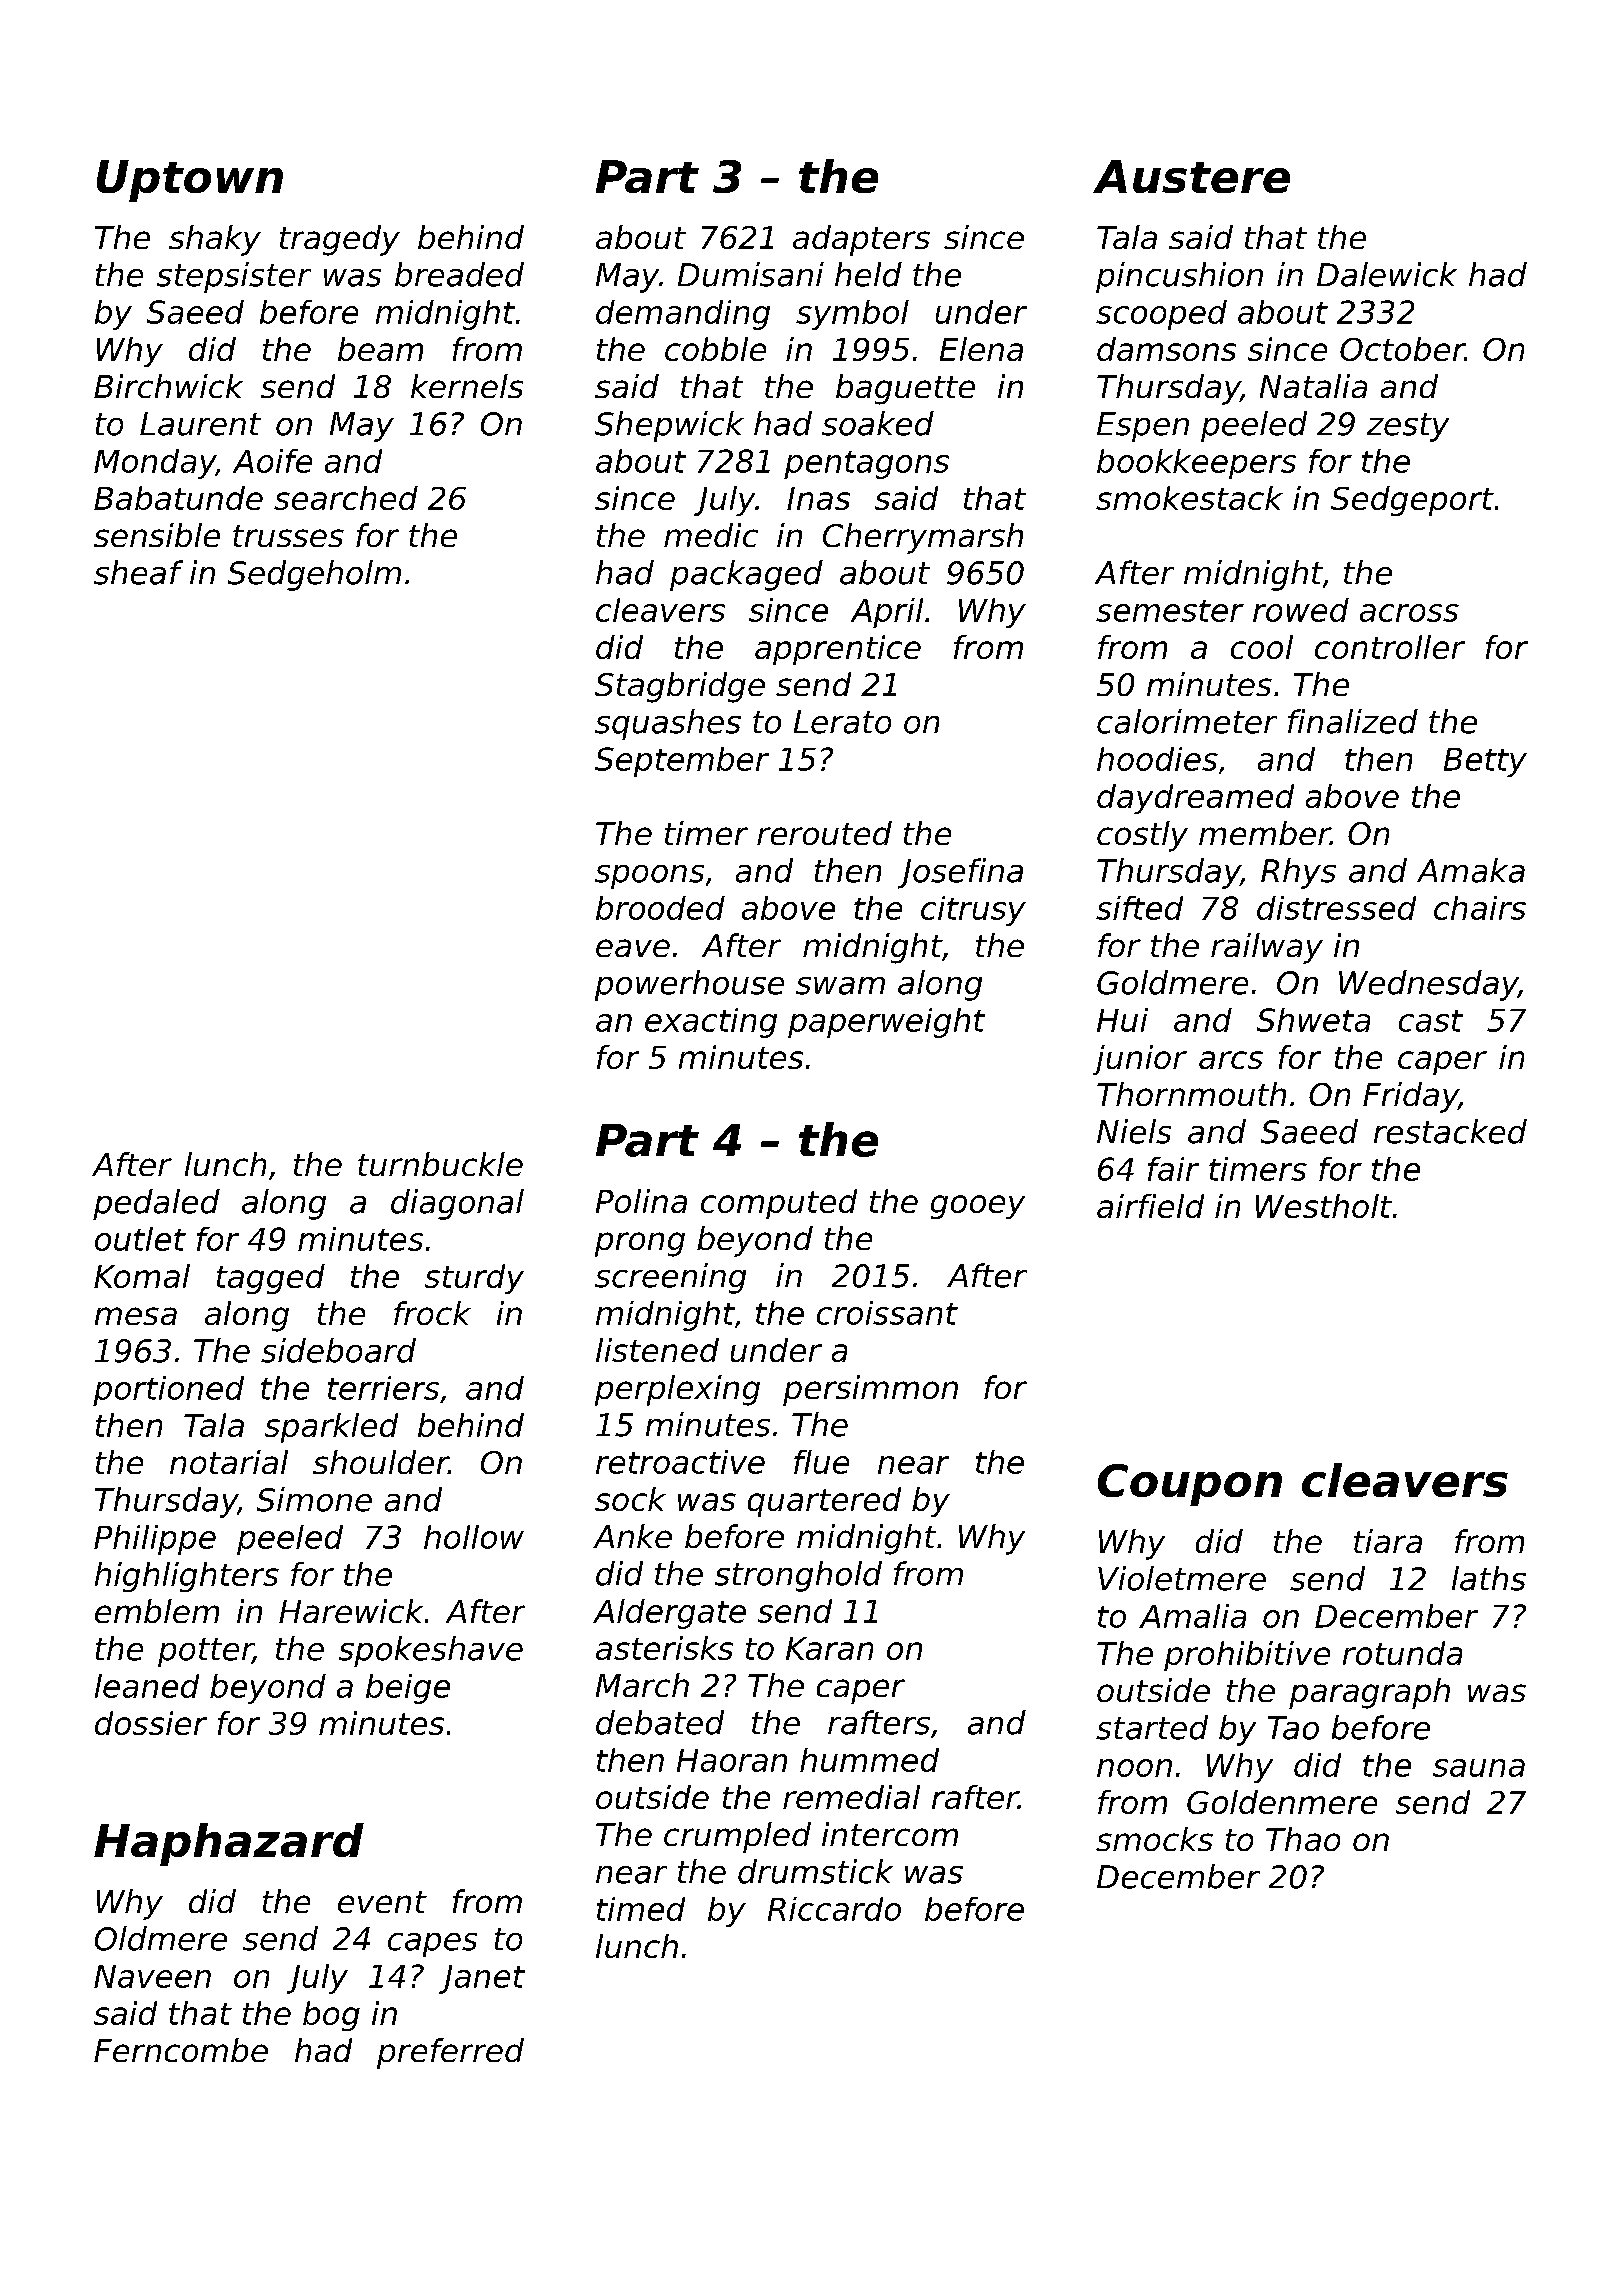 This page has width=1620, height=2292. Describe the element at coordinates (890, 1834) in the page. I see `intercom` at that location.
